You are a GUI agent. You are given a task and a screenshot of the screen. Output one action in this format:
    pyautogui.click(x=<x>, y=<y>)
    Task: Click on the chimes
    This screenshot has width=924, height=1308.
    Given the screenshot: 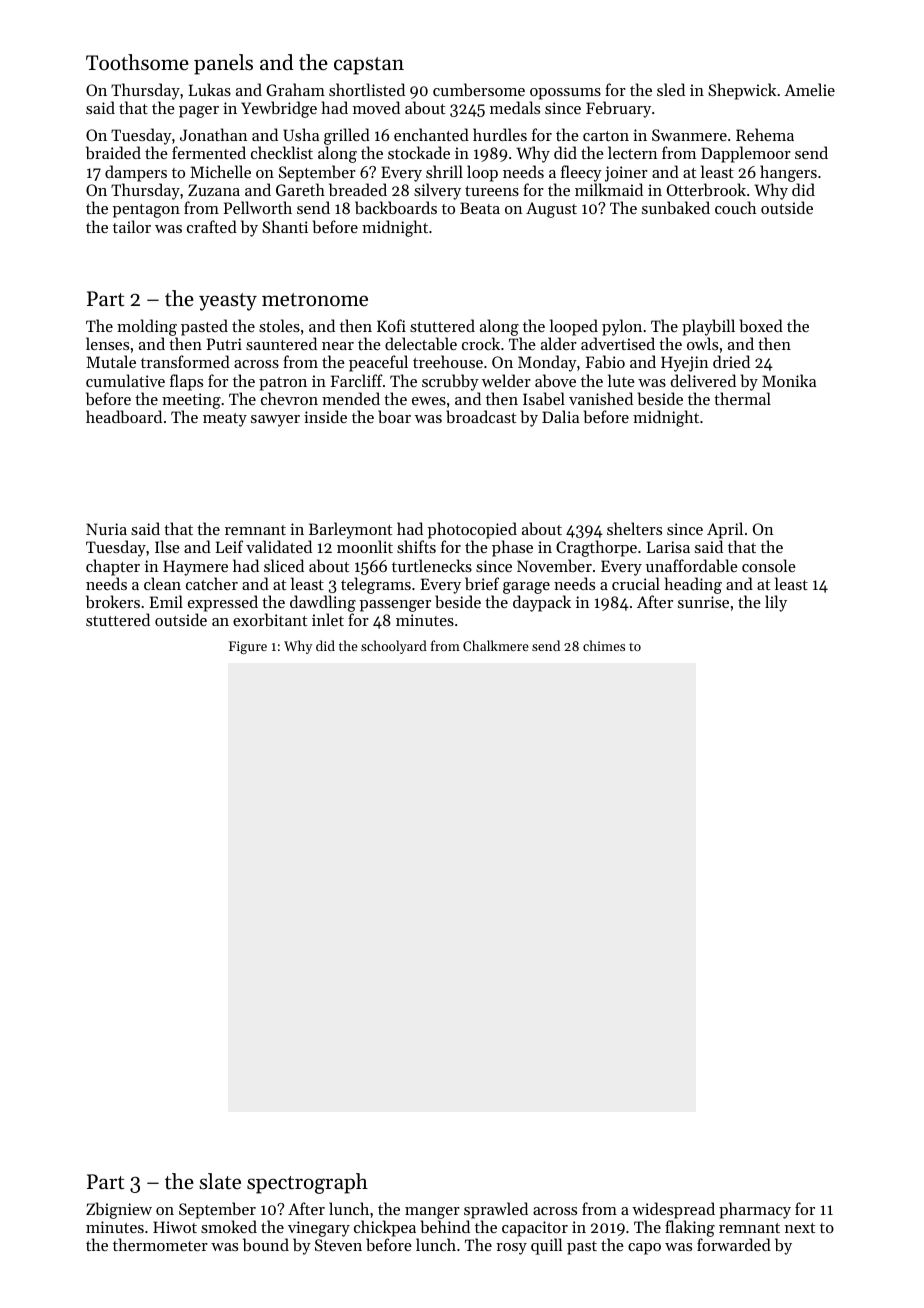 What is the action you would take?
    pyautogui.click(x=604, y=645)
